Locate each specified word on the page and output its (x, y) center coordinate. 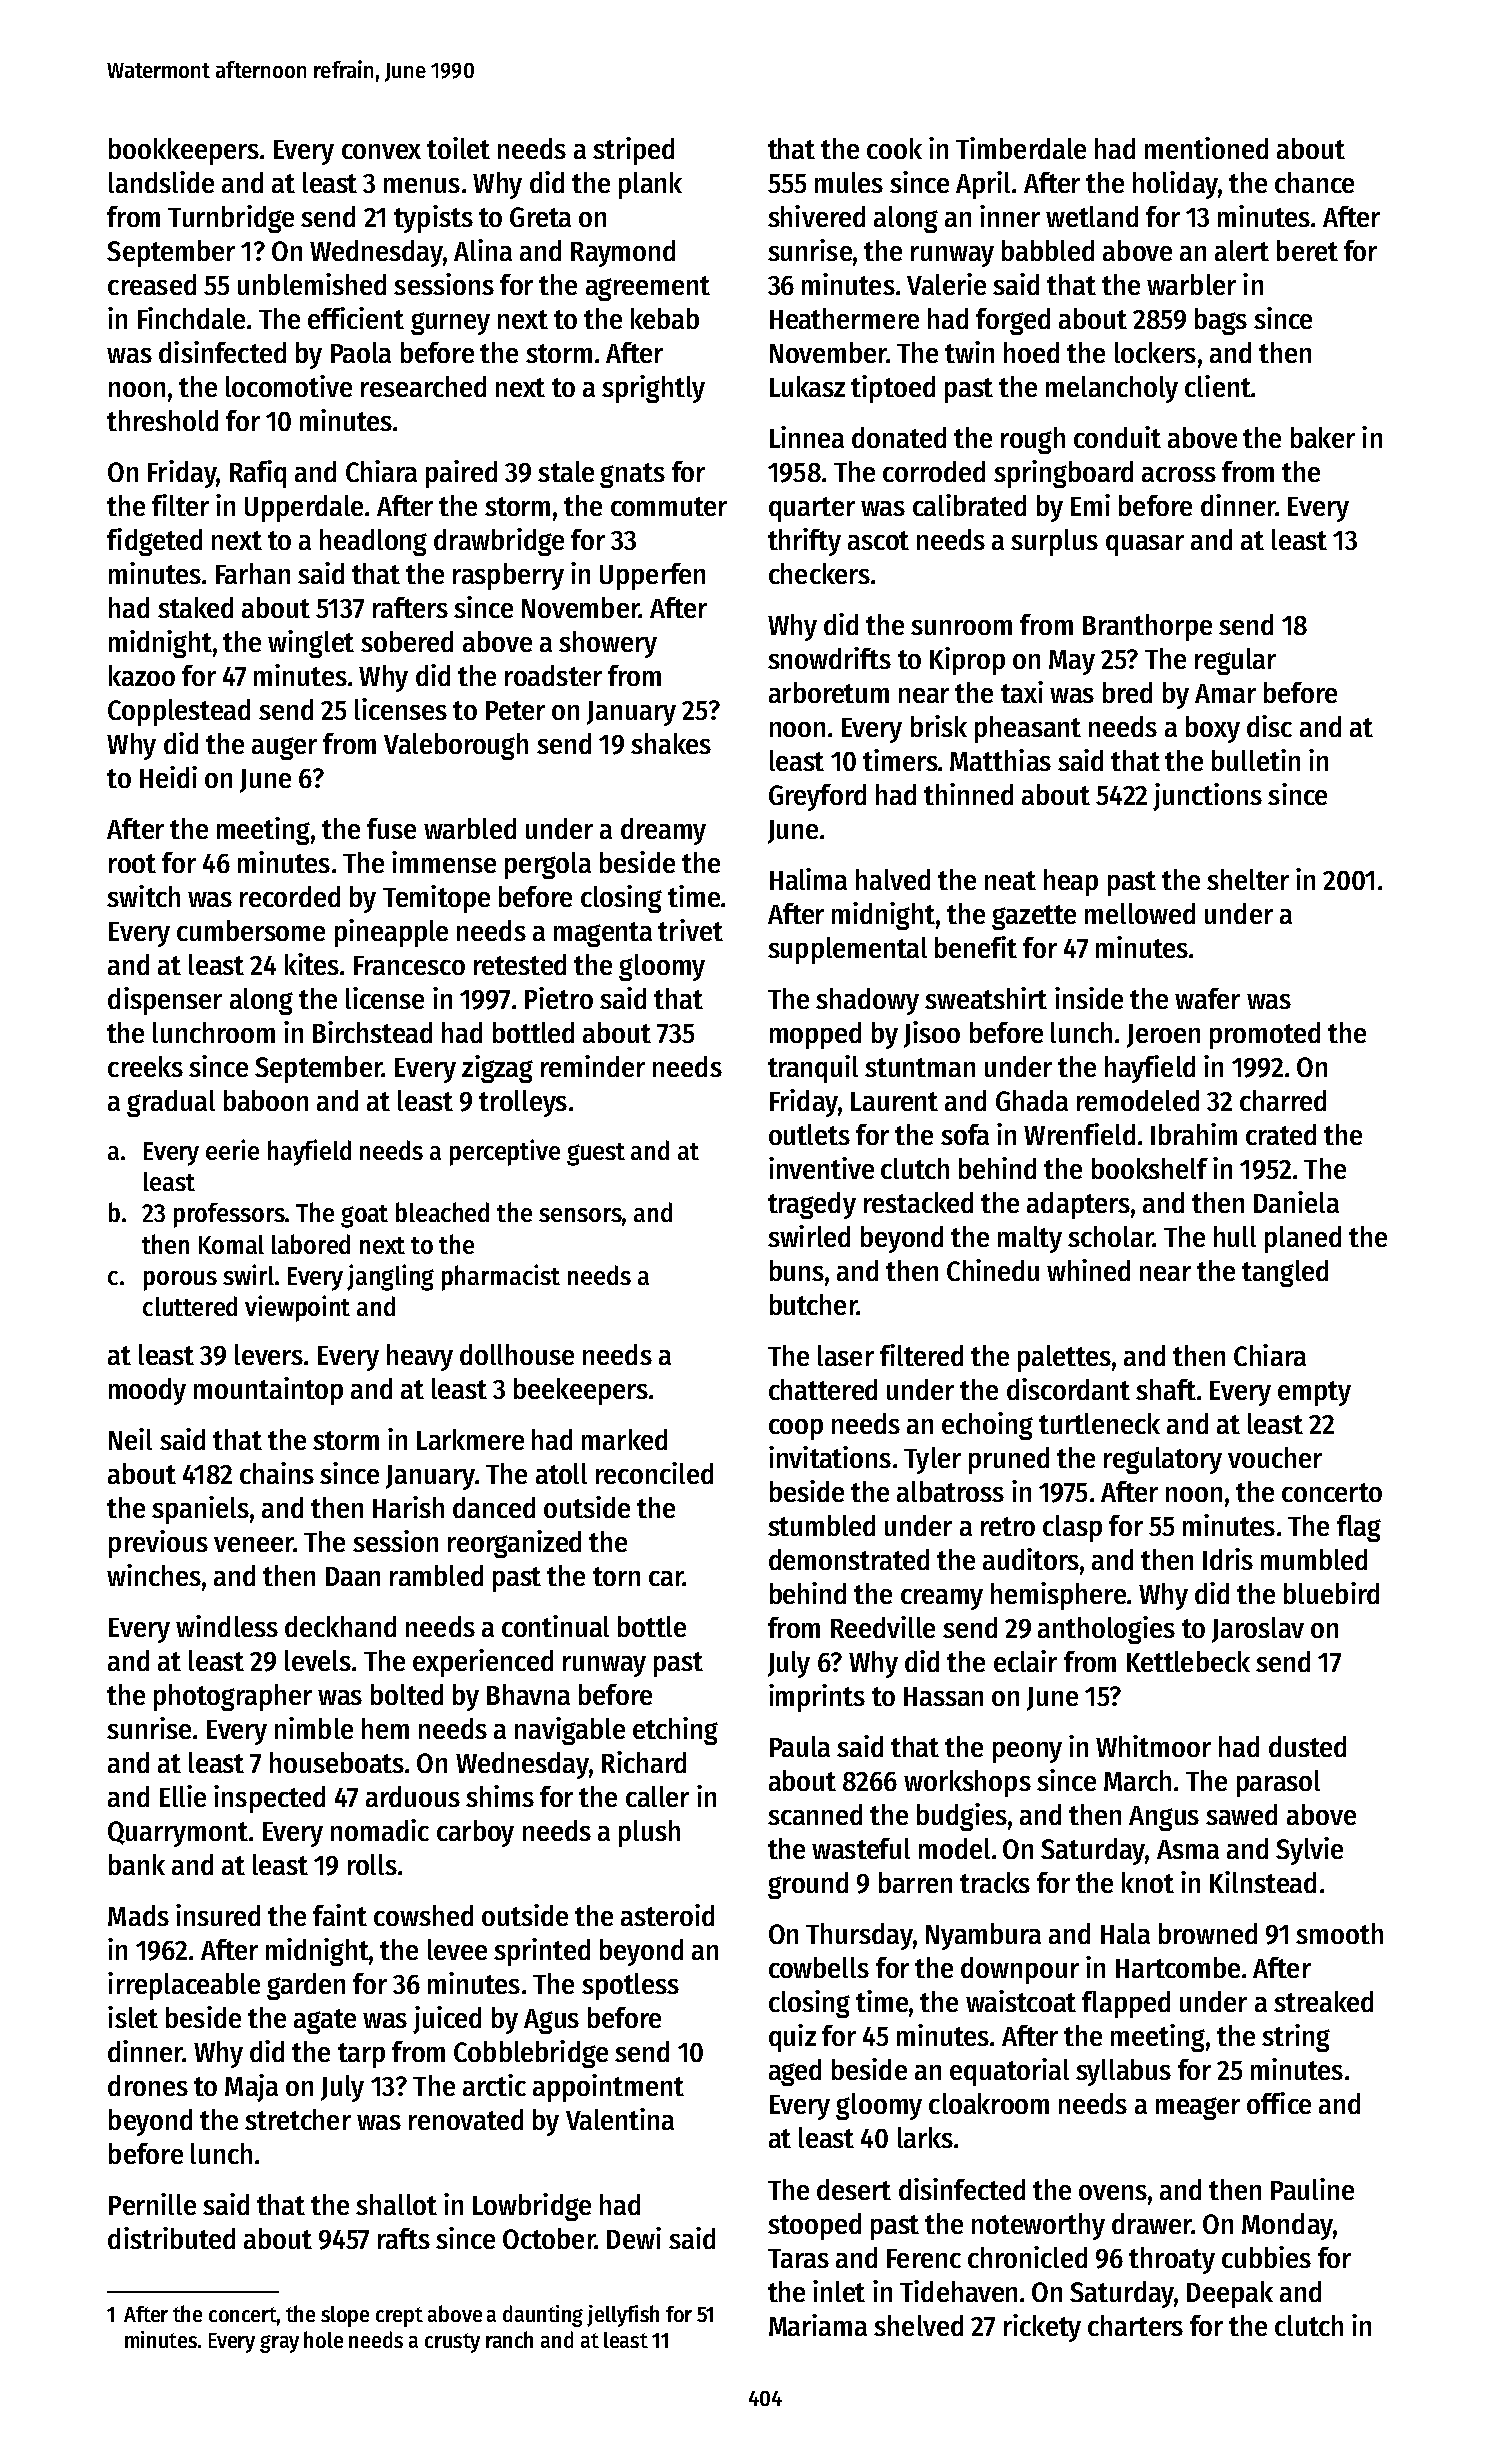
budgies (962, 1817)
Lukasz (807, 386)
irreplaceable (184, 1986)
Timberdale (1021, 148)
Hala (1125, 1933)
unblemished (312, 284)
